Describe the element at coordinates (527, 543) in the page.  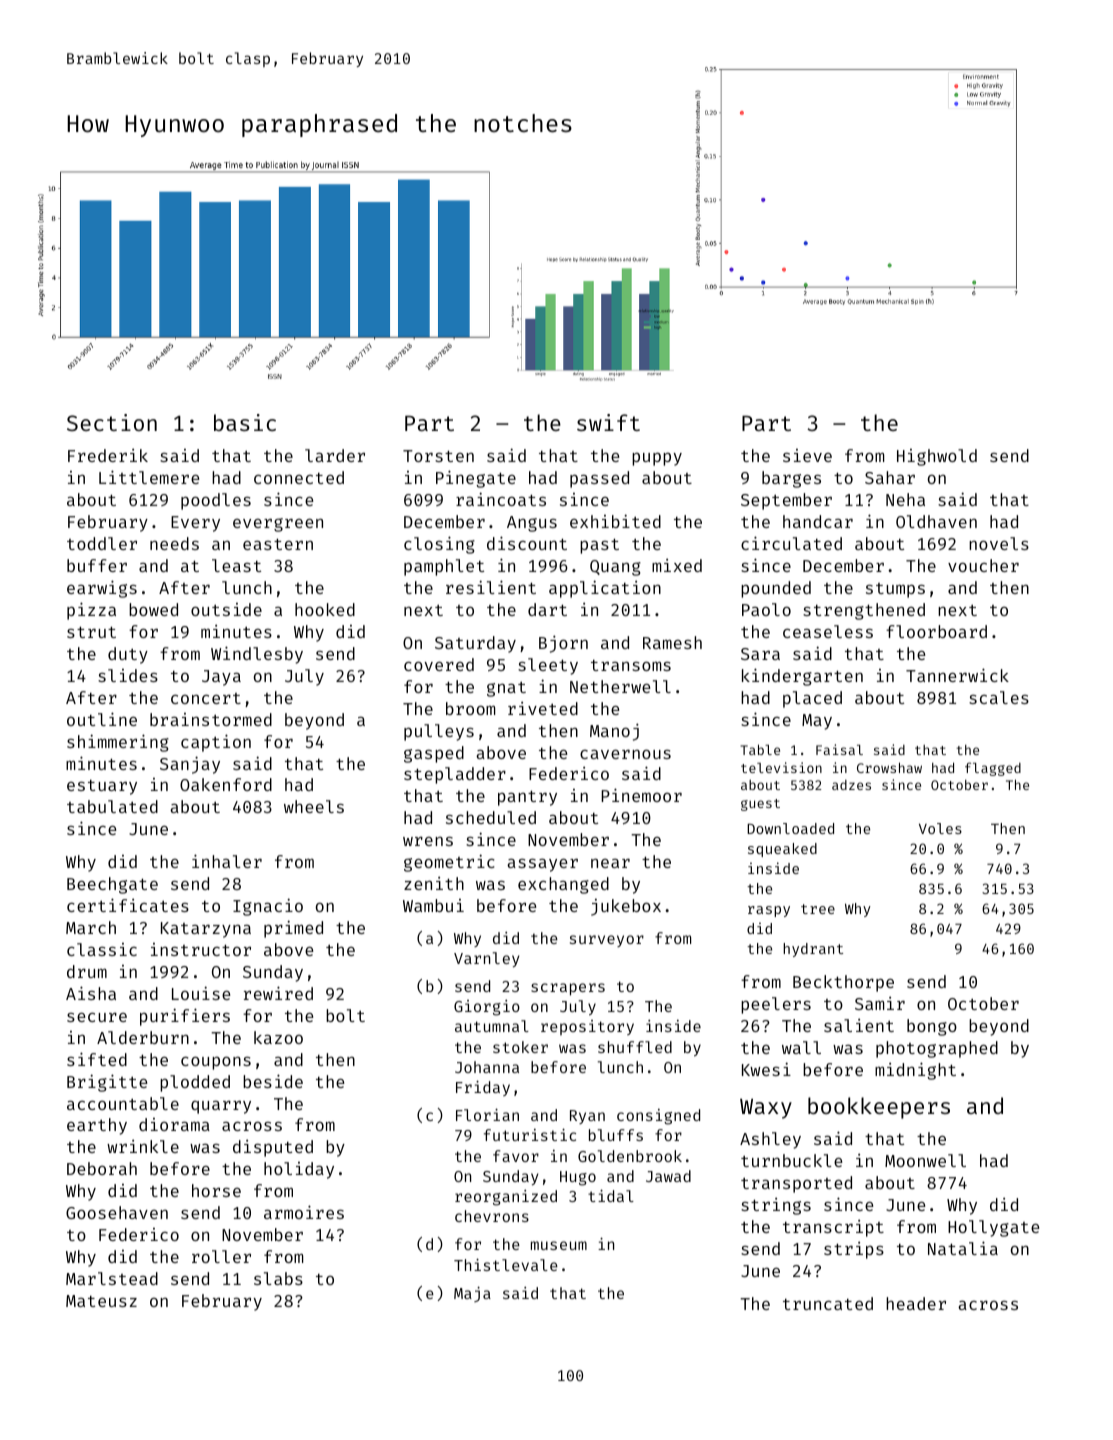
I see `discount` at that location.
